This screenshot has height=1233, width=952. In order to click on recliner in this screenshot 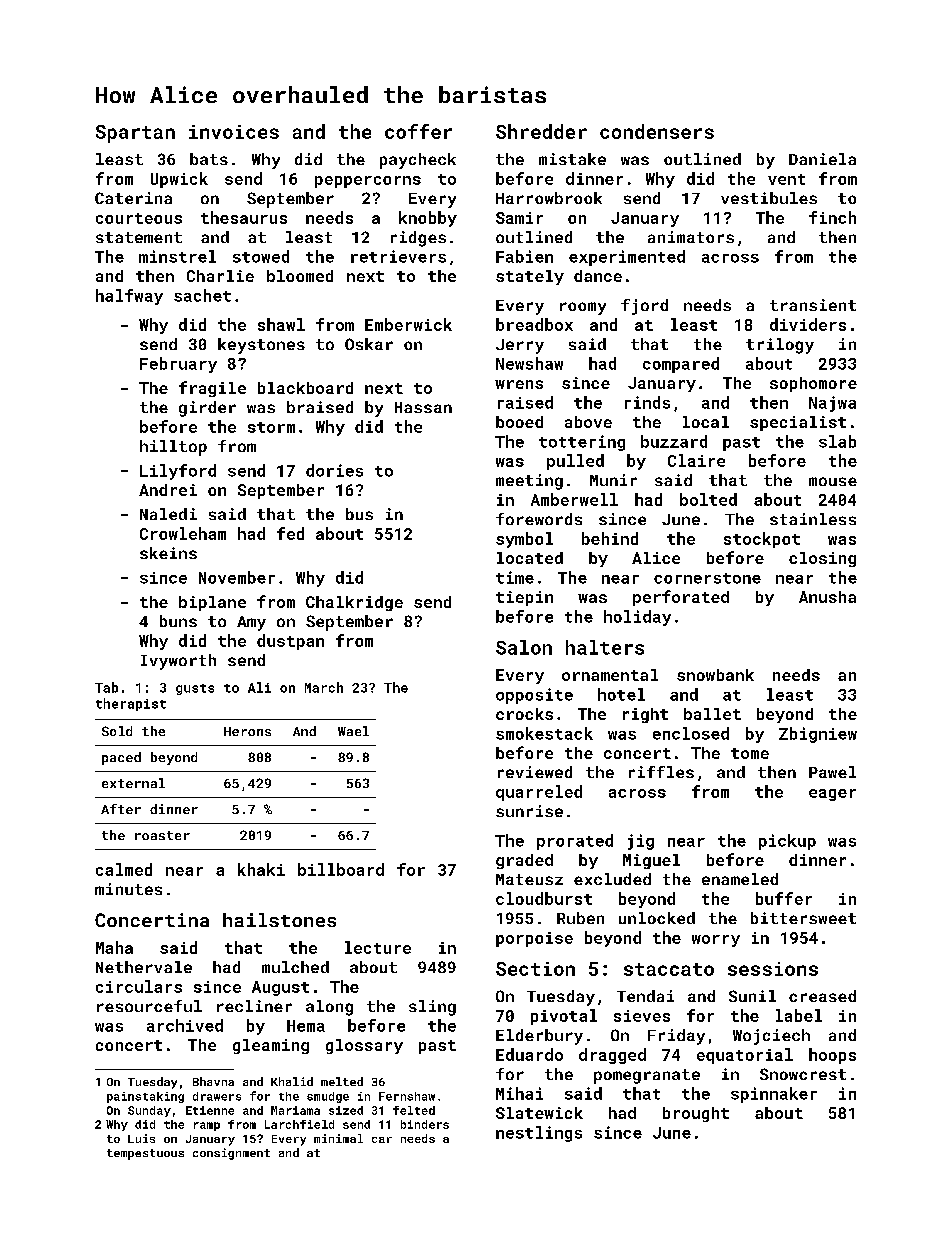, I will do `click(254, 1006)`.
